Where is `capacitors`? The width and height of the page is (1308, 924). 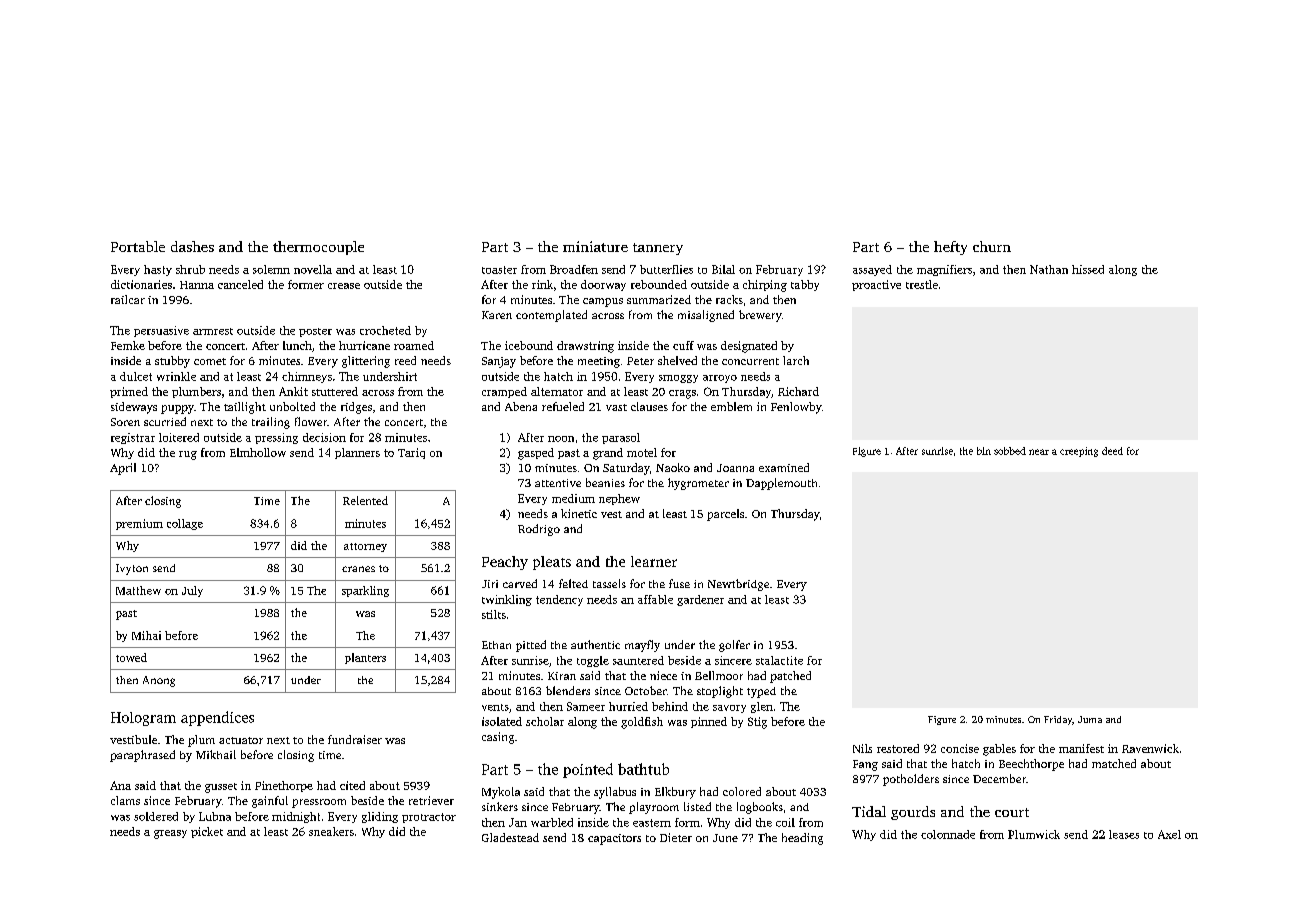 capacitors is located at coordinates (614, 839).
